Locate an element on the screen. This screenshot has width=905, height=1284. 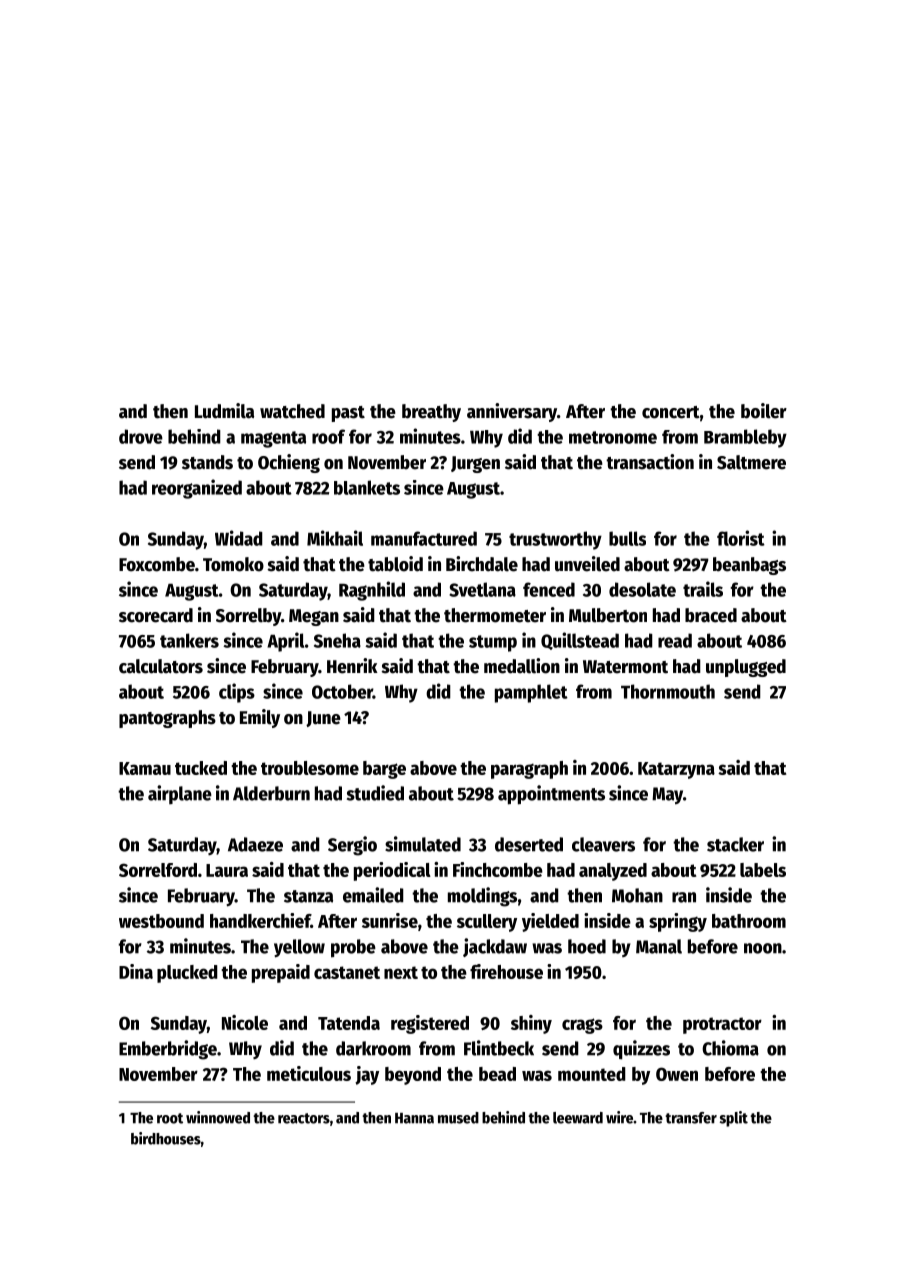
magenta is located at coordinates (273, 439).
